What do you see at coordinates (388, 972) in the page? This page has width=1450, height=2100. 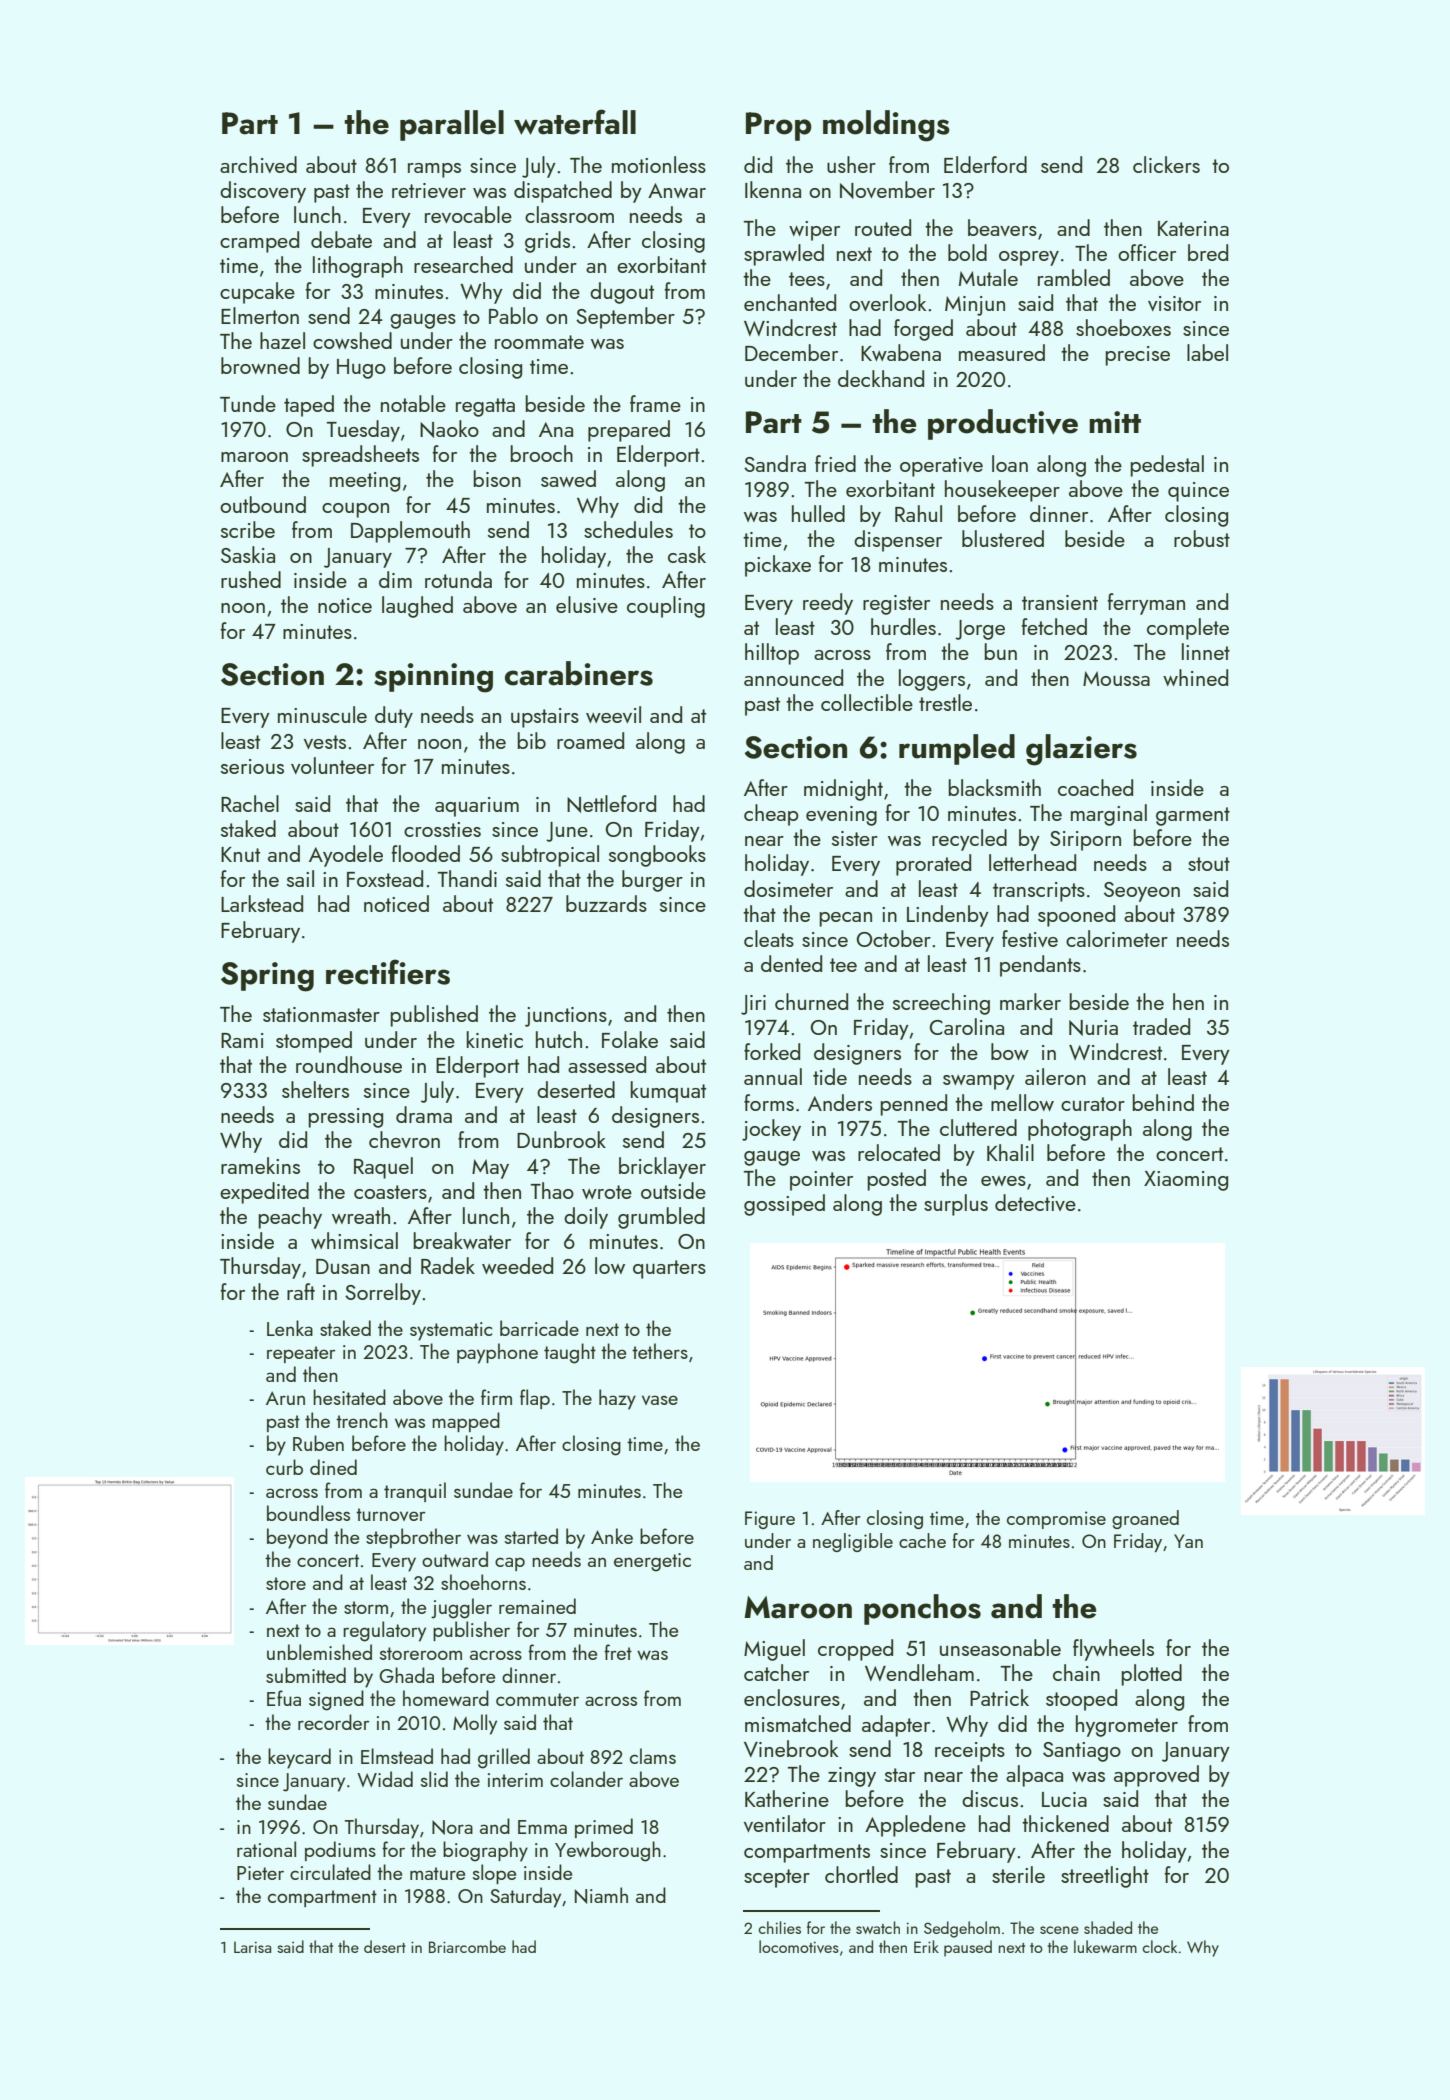 I see `rectifiers` at bounding box center [388, 972].
